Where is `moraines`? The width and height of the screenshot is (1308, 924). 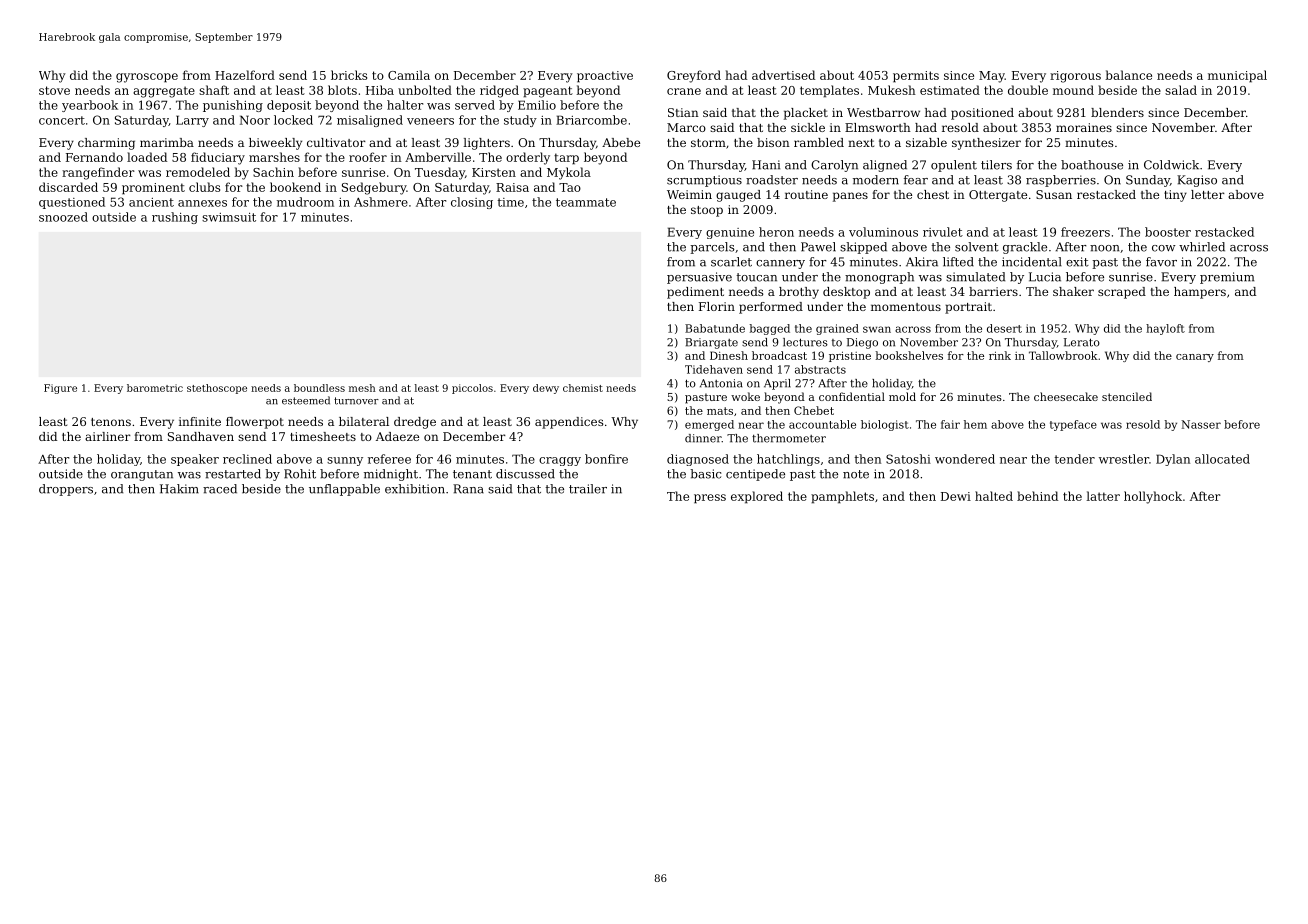
moraines is located at coordinates (1084, 127).
